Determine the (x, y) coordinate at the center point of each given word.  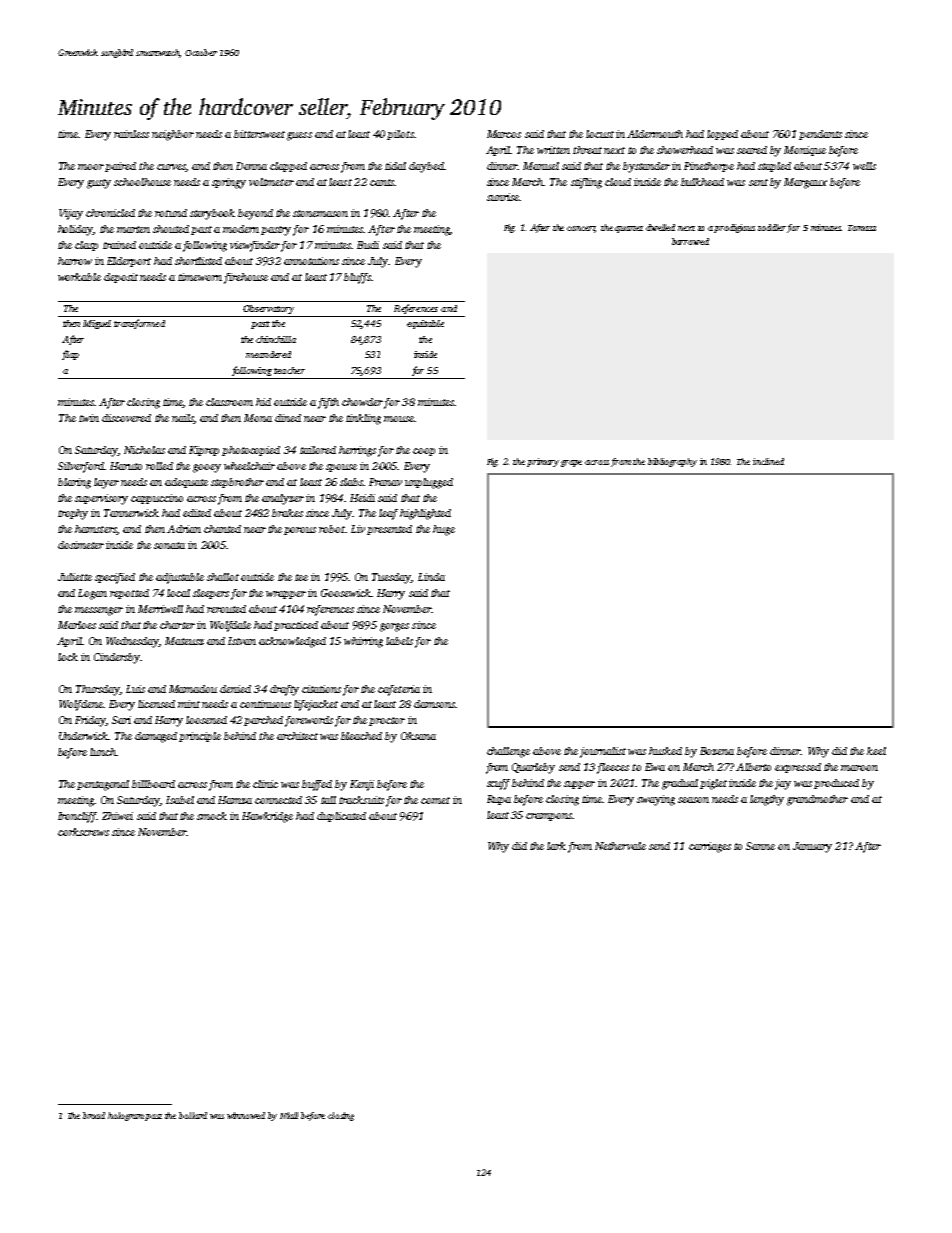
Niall (289, 1115)
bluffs (357, 278)
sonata (169, 545)
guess (299, 136)
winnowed (246, 1115)
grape (571, 463)
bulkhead (702, 182)
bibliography (672, 462)
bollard (193, 1115)
